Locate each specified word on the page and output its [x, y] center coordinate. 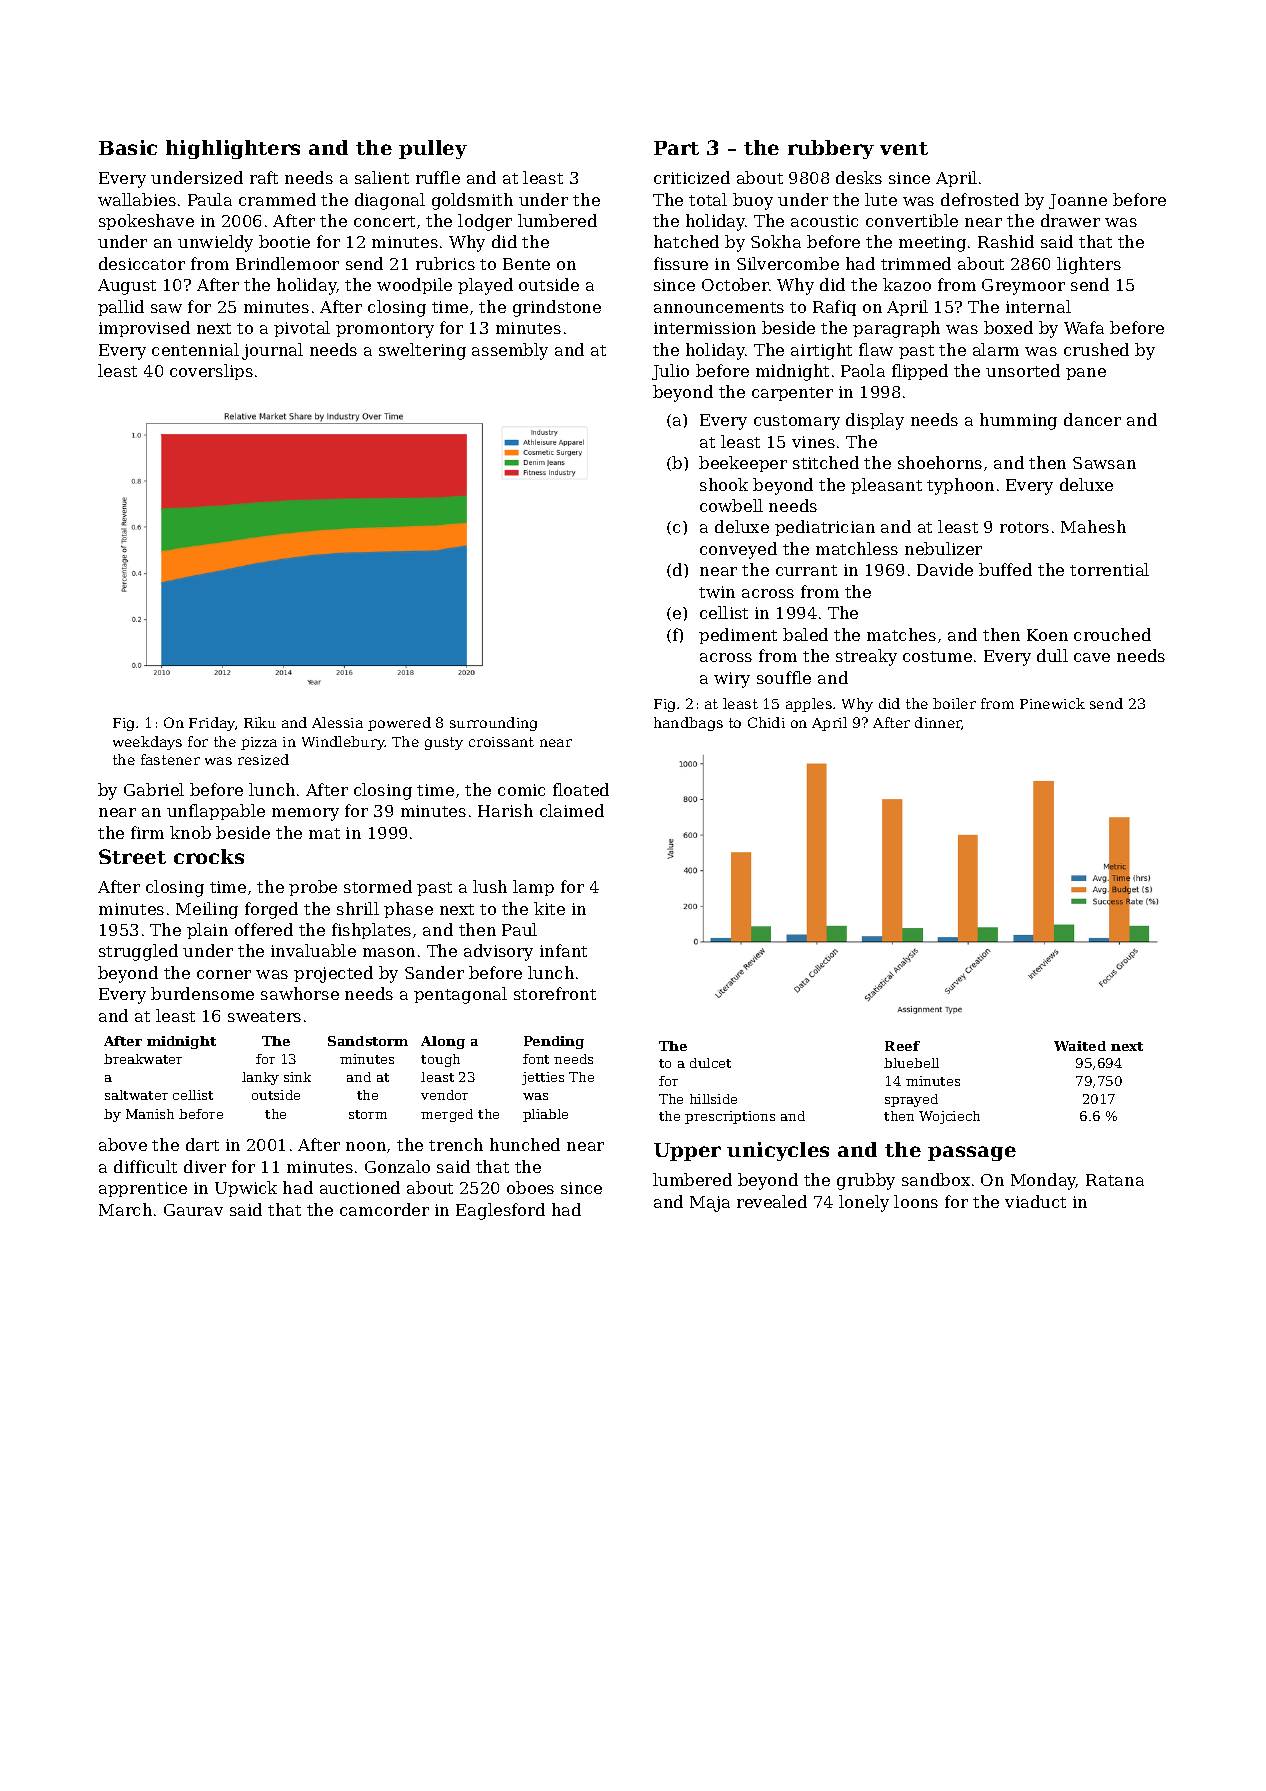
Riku [260, 722]
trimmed [916, 263]
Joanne [1078, 201]
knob [190, 832]
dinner [938, 723]
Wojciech [949, 1117]
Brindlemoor [287, 263]
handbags [688, 724]
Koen [1047, 635]
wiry [732, 680]
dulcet [710, 1063]
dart [202, 1144]
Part [676, 148]
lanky [260, 1078]
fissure [681, 263]
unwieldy [215, 243]
